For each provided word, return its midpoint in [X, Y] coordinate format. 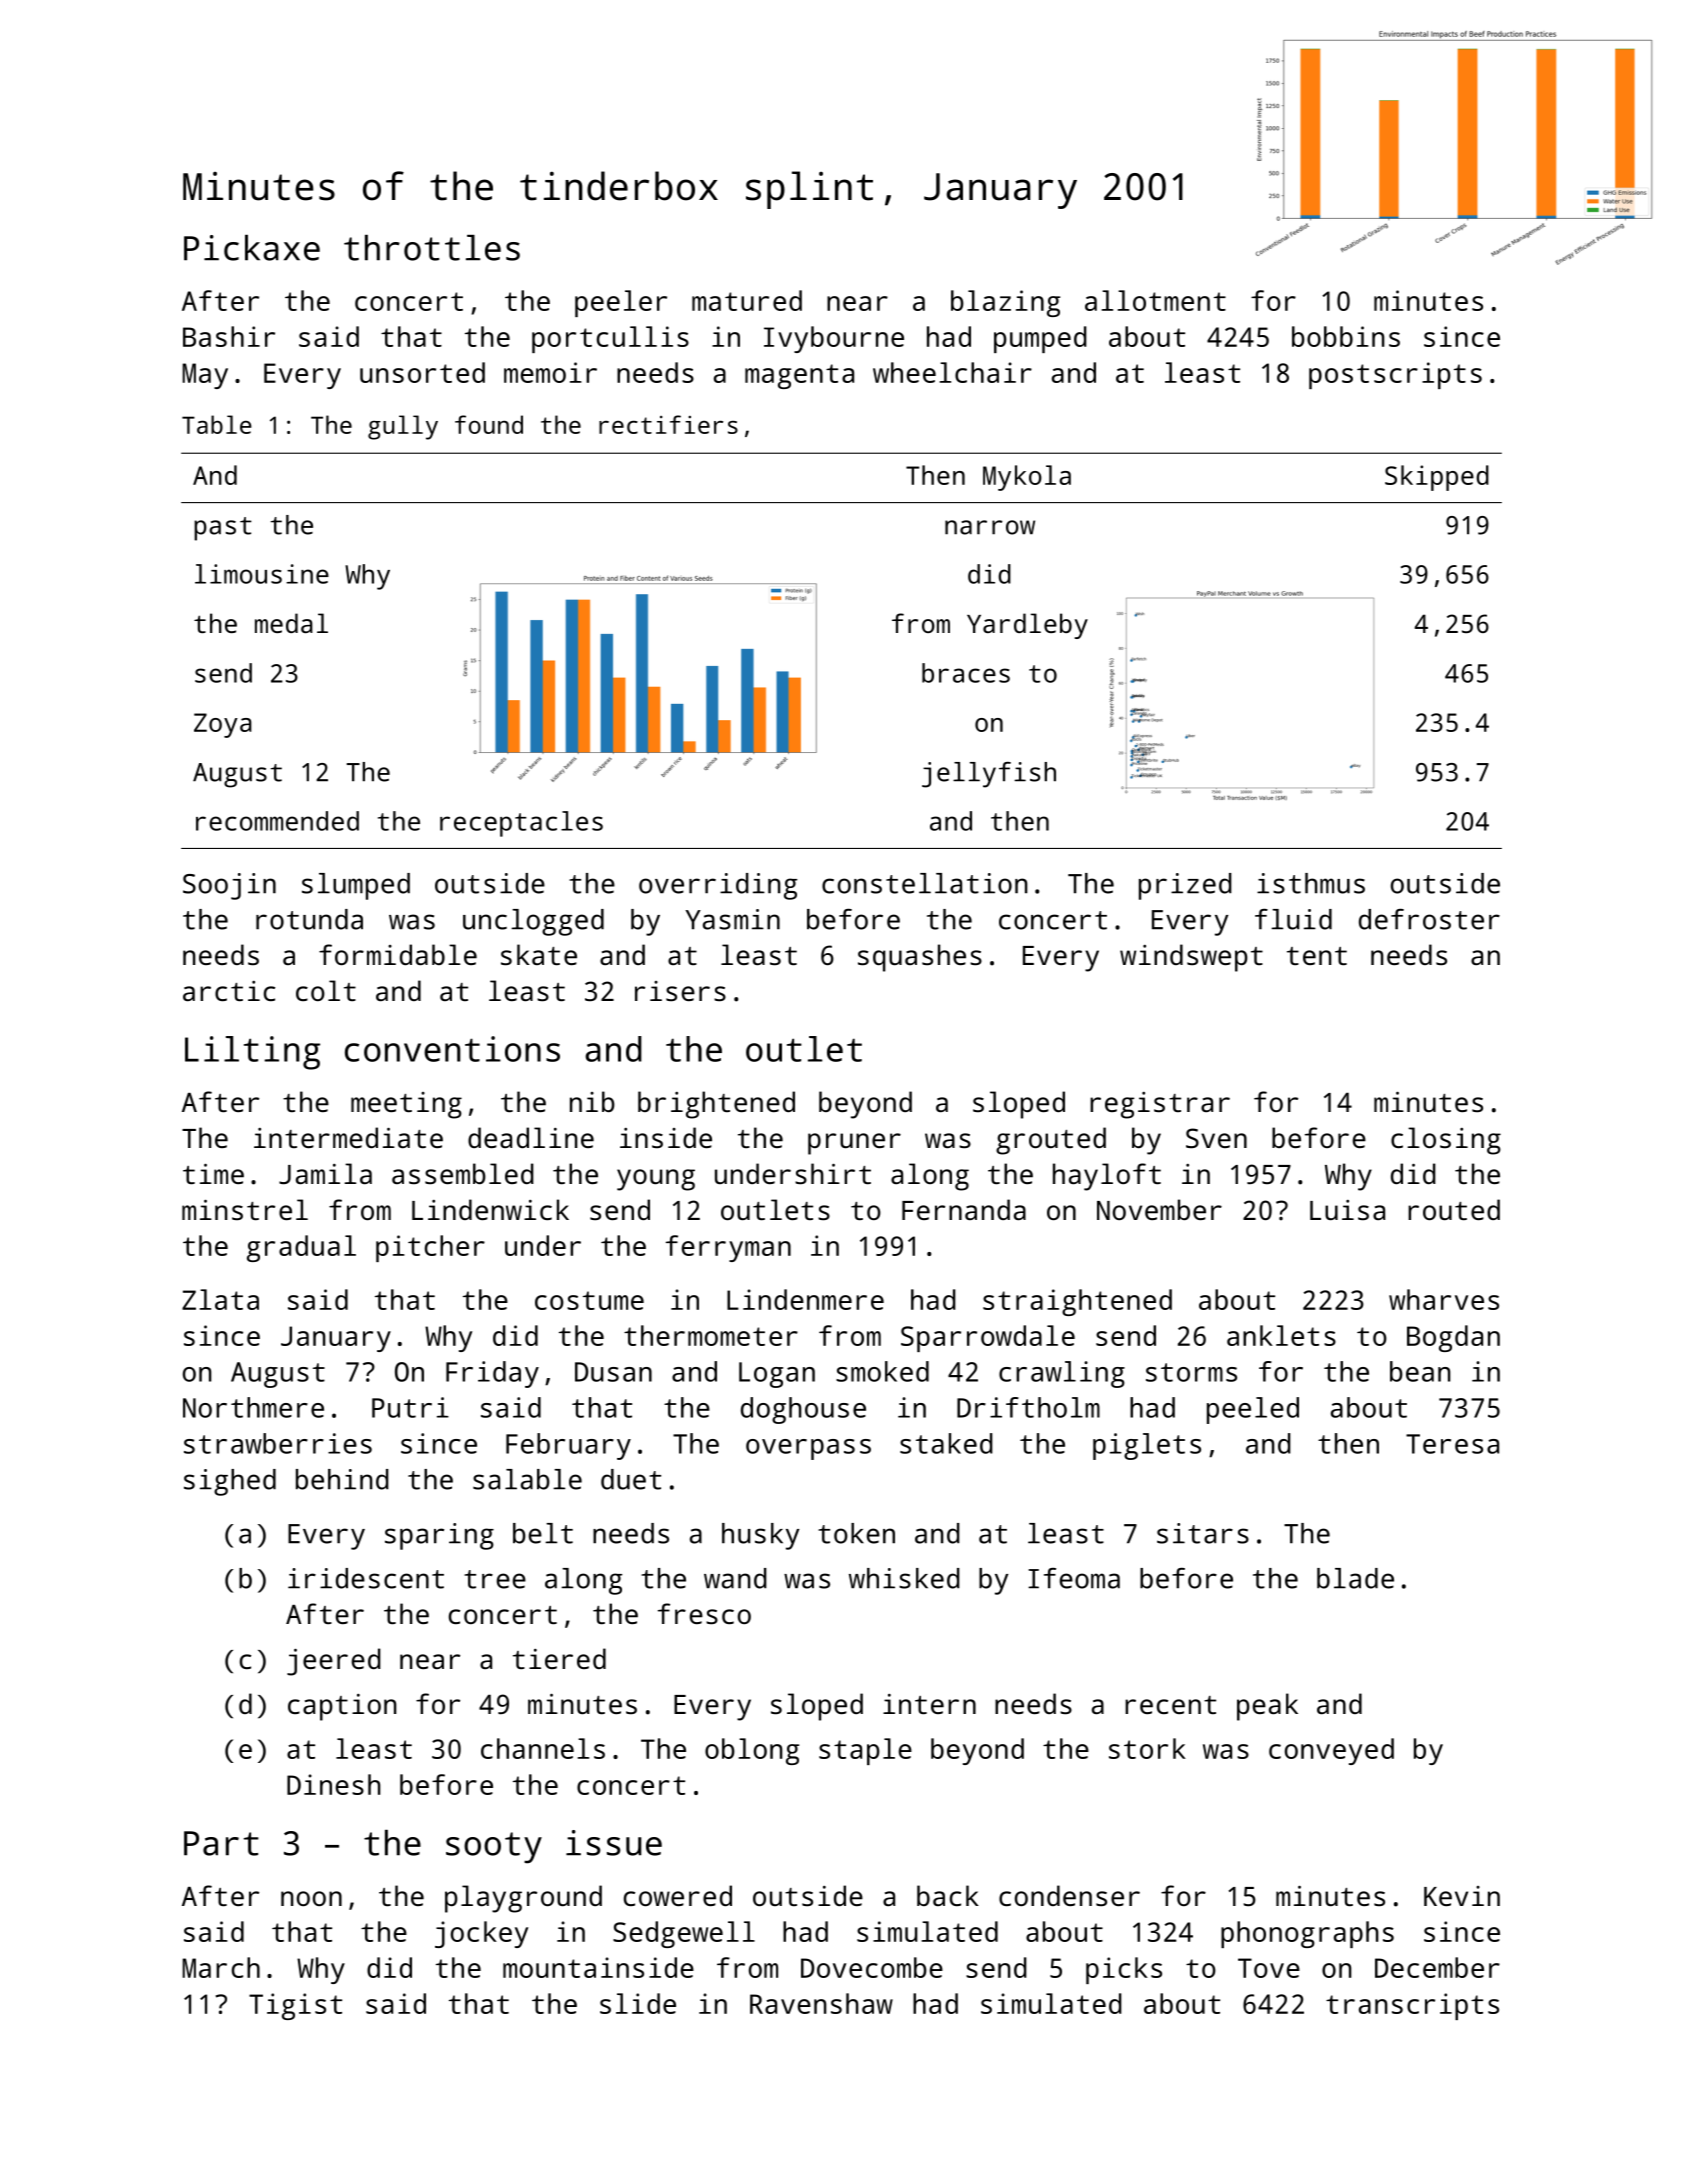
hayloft [1107, 1177]
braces [966, 673]
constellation [925, 883]
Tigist [295, 2006]
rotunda [309, 919]
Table [217, 424]
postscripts [1395, 375]
